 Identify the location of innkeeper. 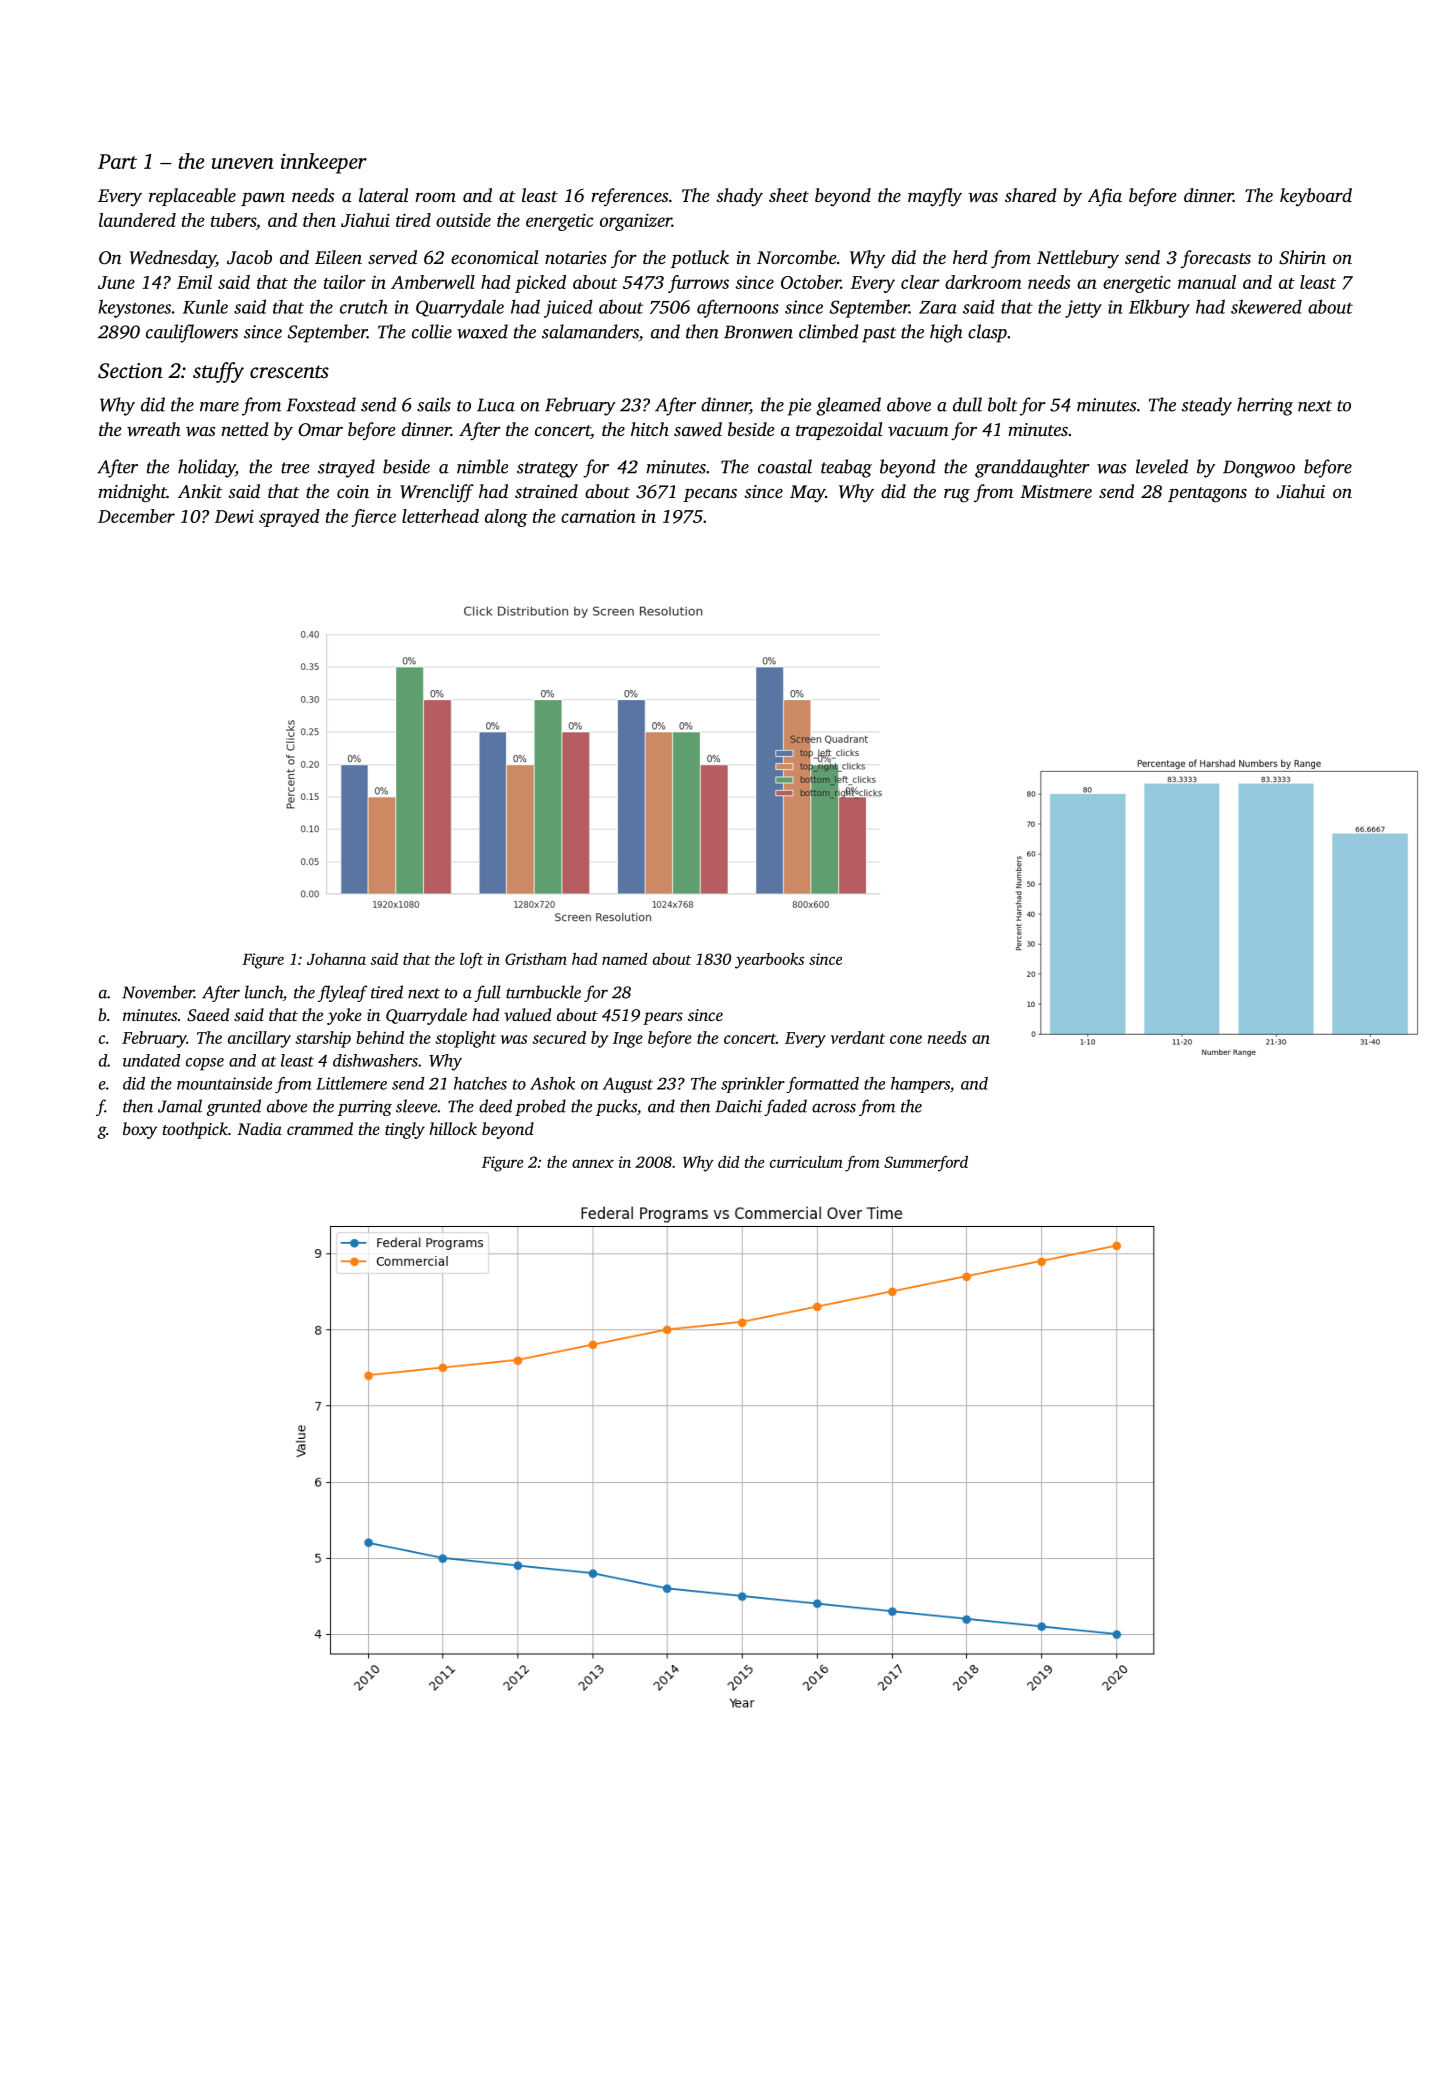
(324, 163).
